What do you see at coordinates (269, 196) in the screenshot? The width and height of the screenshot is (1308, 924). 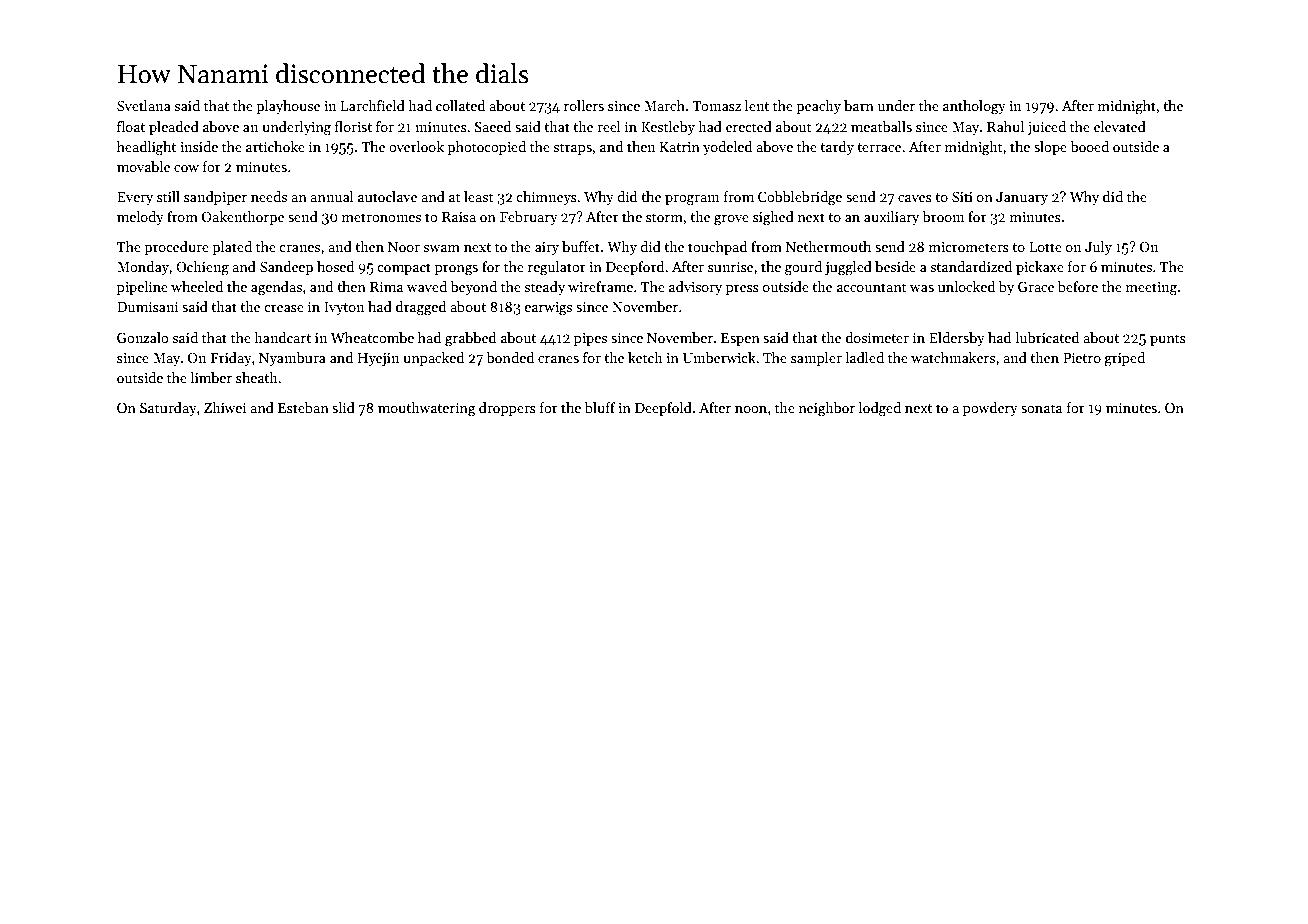 I see `needs` at bounding box center [269, 196].
